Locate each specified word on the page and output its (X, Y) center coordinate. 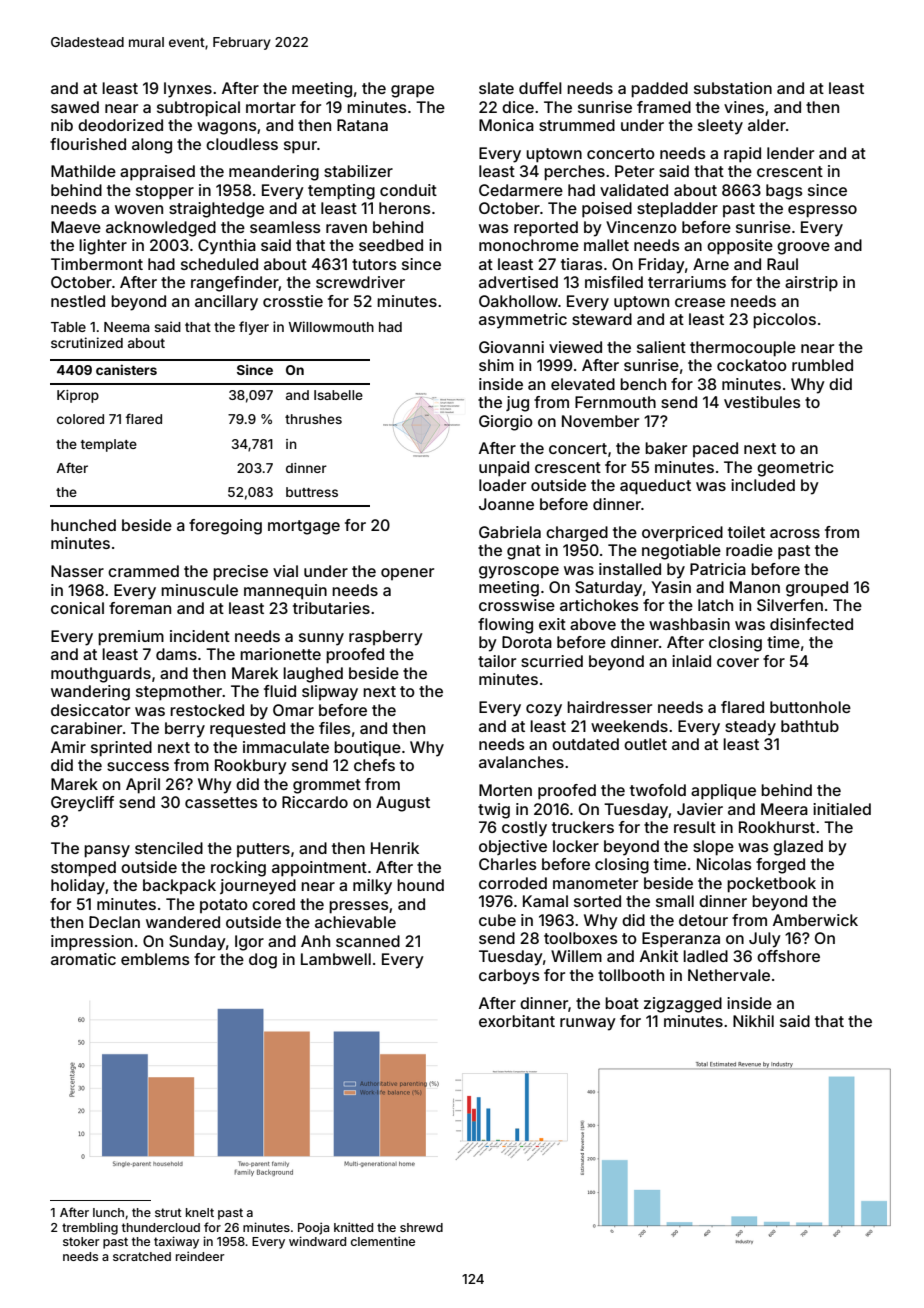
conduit (408, 190)
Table (68, 327)
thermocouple (743, 349)
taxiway (176, 1242)
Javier (700, 809)
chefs (374, 765)
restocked (207, 710)
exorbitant (517, 1021)
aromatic (83, 959)
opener (407, 574)
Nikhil (753, 1021)
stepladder (677, 210)
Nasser (77, 571)
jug (517, 404)
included (763, 485)
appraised (157, 173)
